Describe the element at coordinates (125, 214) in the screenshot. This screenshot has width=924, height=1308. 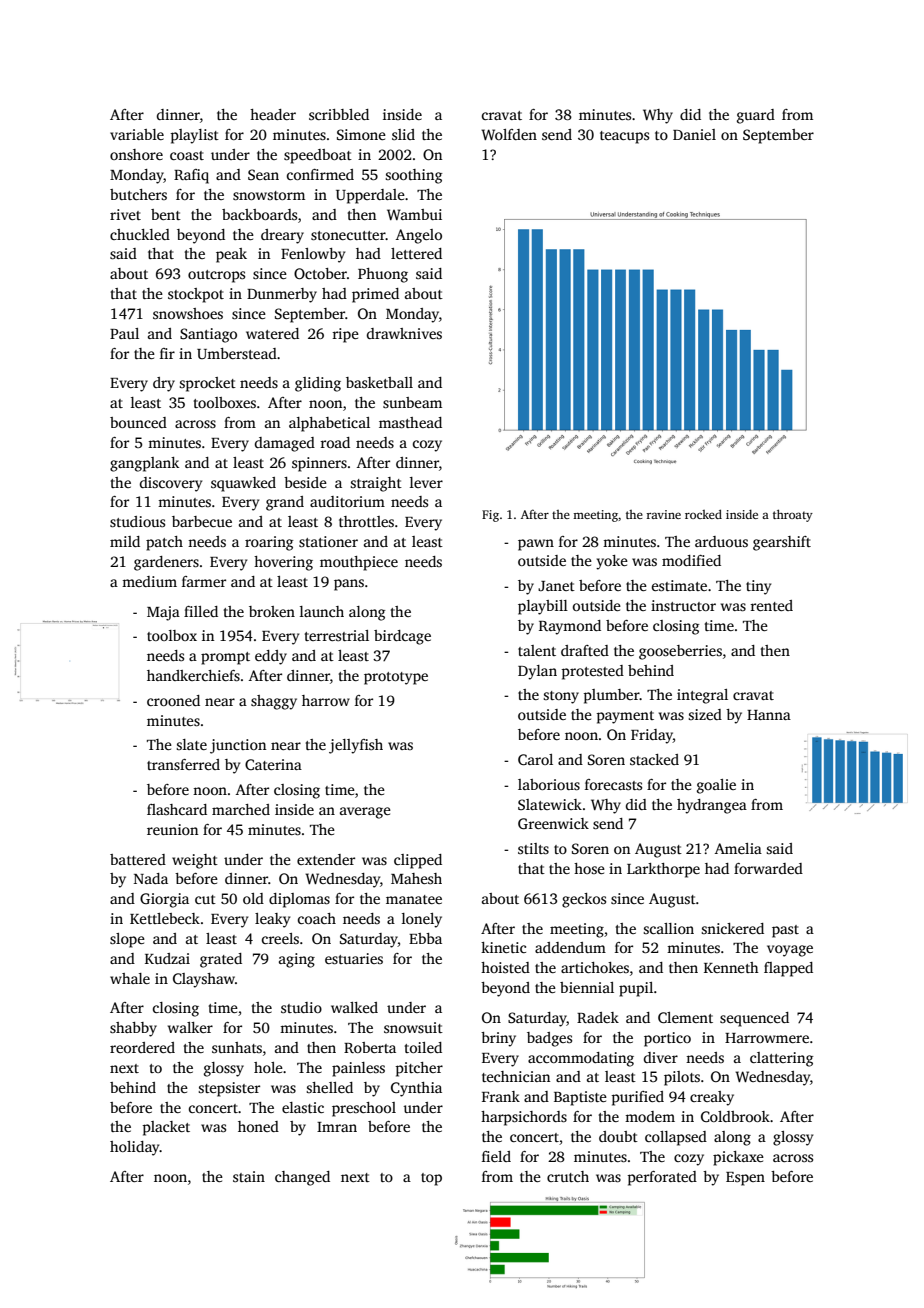
I see `rivet` at that location.
